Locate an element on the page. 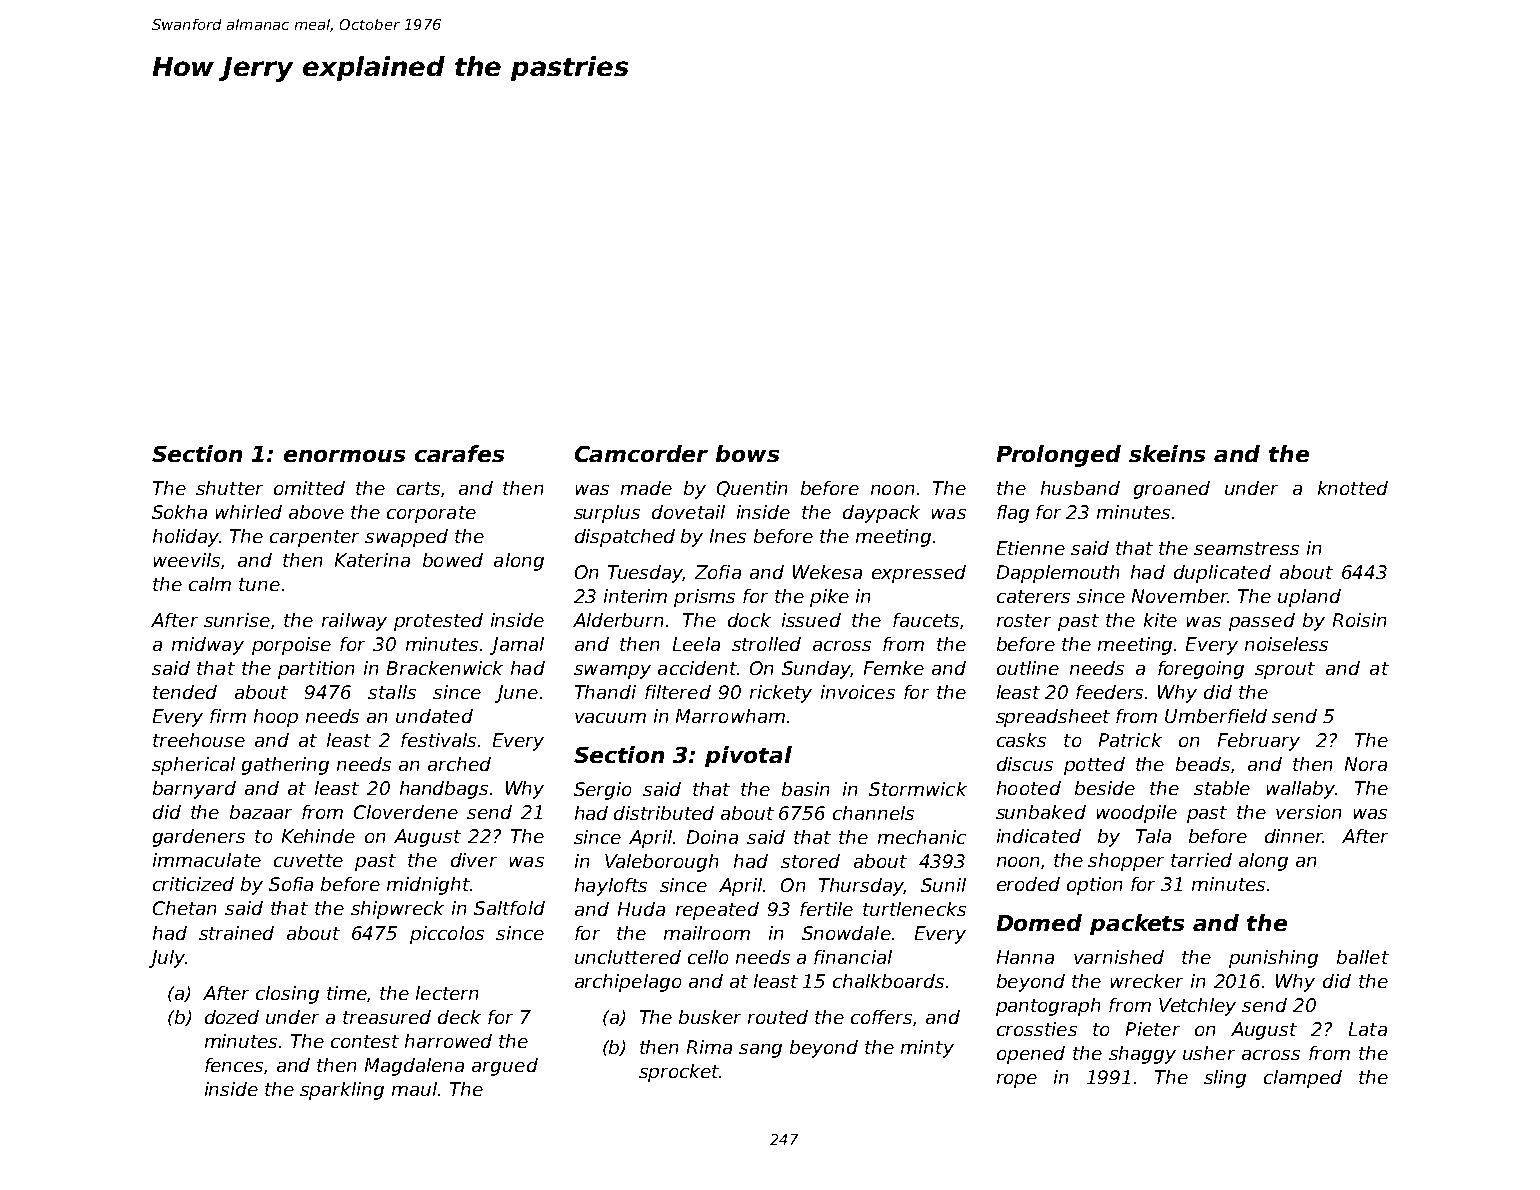 This image has height=1190, width=1540. prisms is located at coordinates (704, 598).
